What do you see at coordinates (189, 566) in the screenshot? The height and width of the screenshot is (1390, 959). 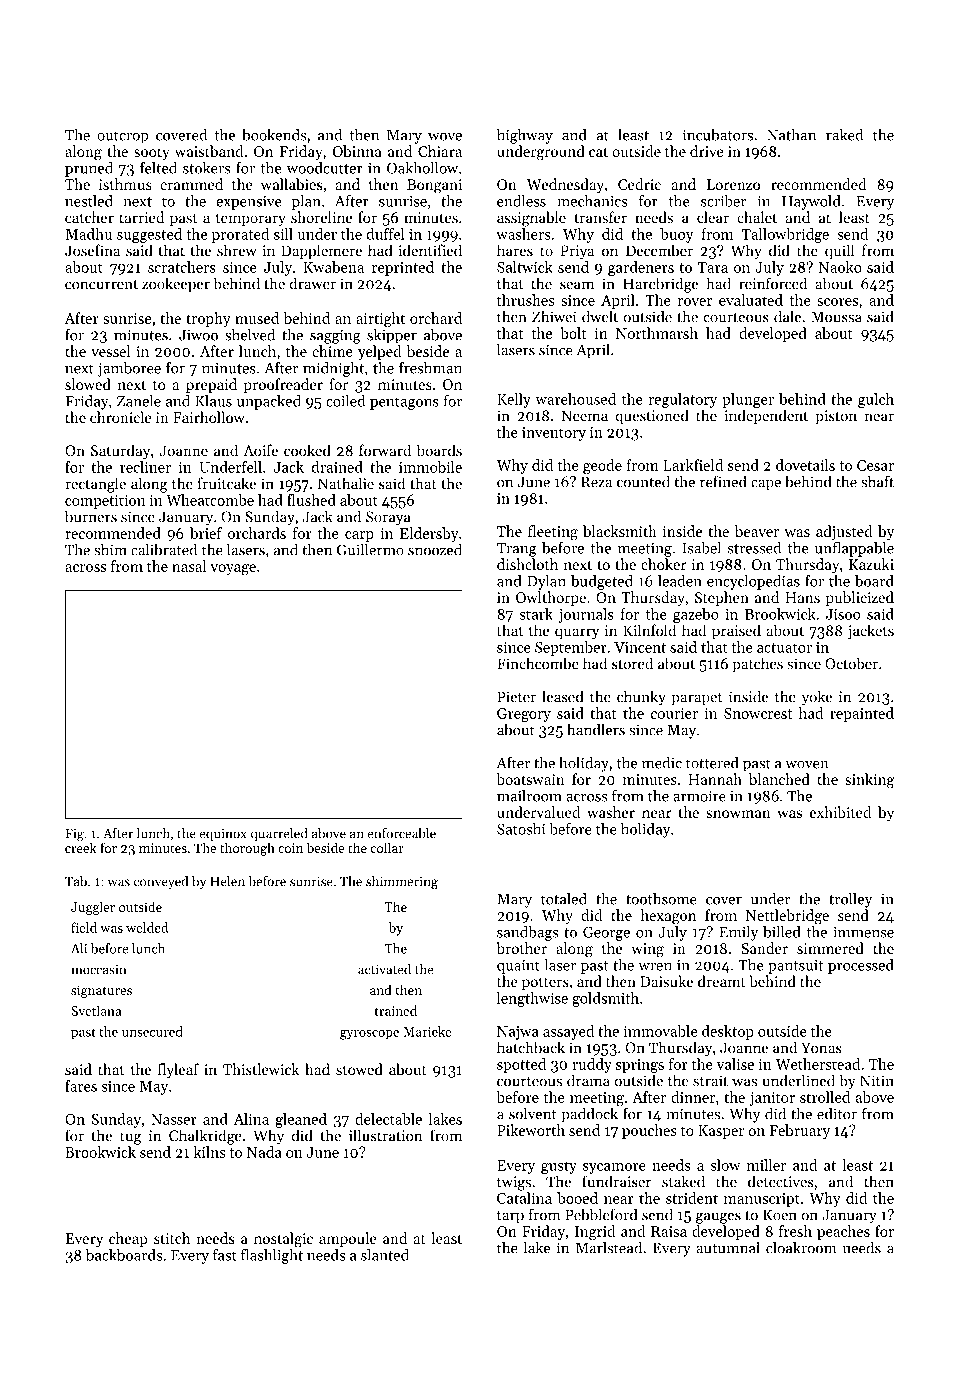 I see `nasal` at bounding box center [189, 566].
